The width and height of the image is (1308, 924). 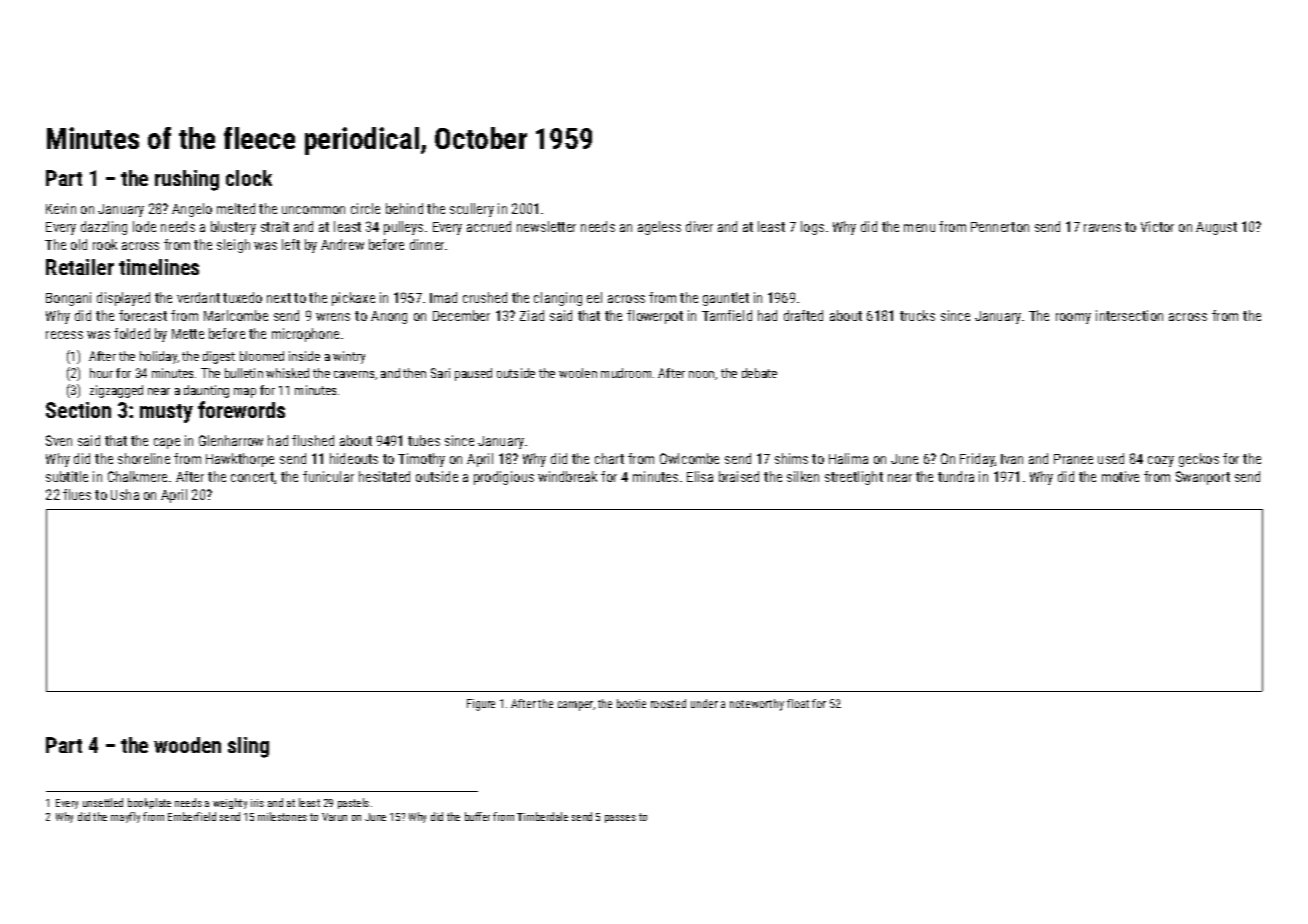 What do you see at coordinates (472, 210) in the image?
I see `scullery` at bounding box center [472, 210].
